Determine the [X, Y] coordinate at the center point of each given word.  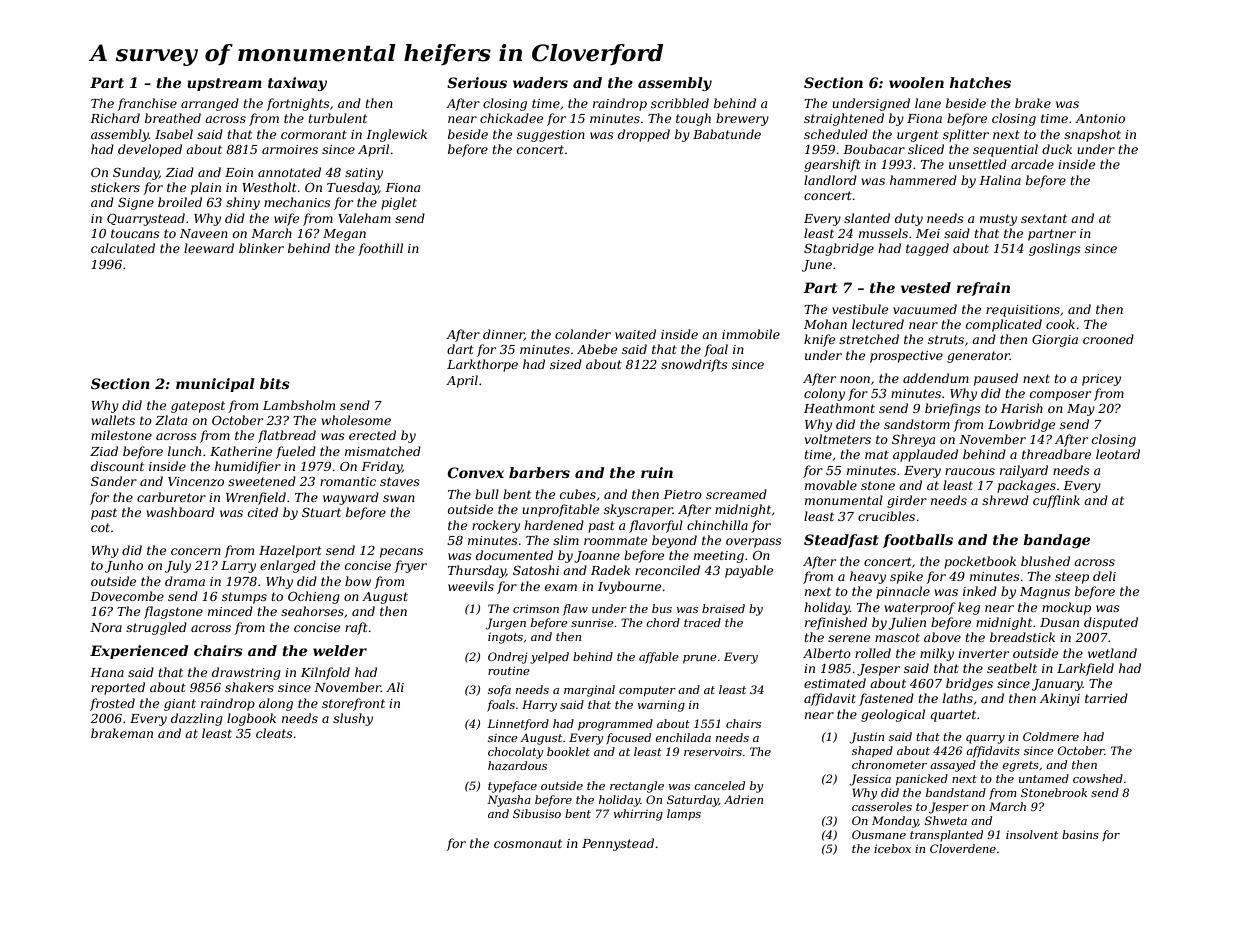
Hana [107, 672]
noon [855, 379]
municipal [215, 385]
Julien [907, 623]
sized [566, 364]
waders [540, 82]
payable [749, 571]
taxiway [297, 84]
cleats [274, 733]
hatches [980, 82]
